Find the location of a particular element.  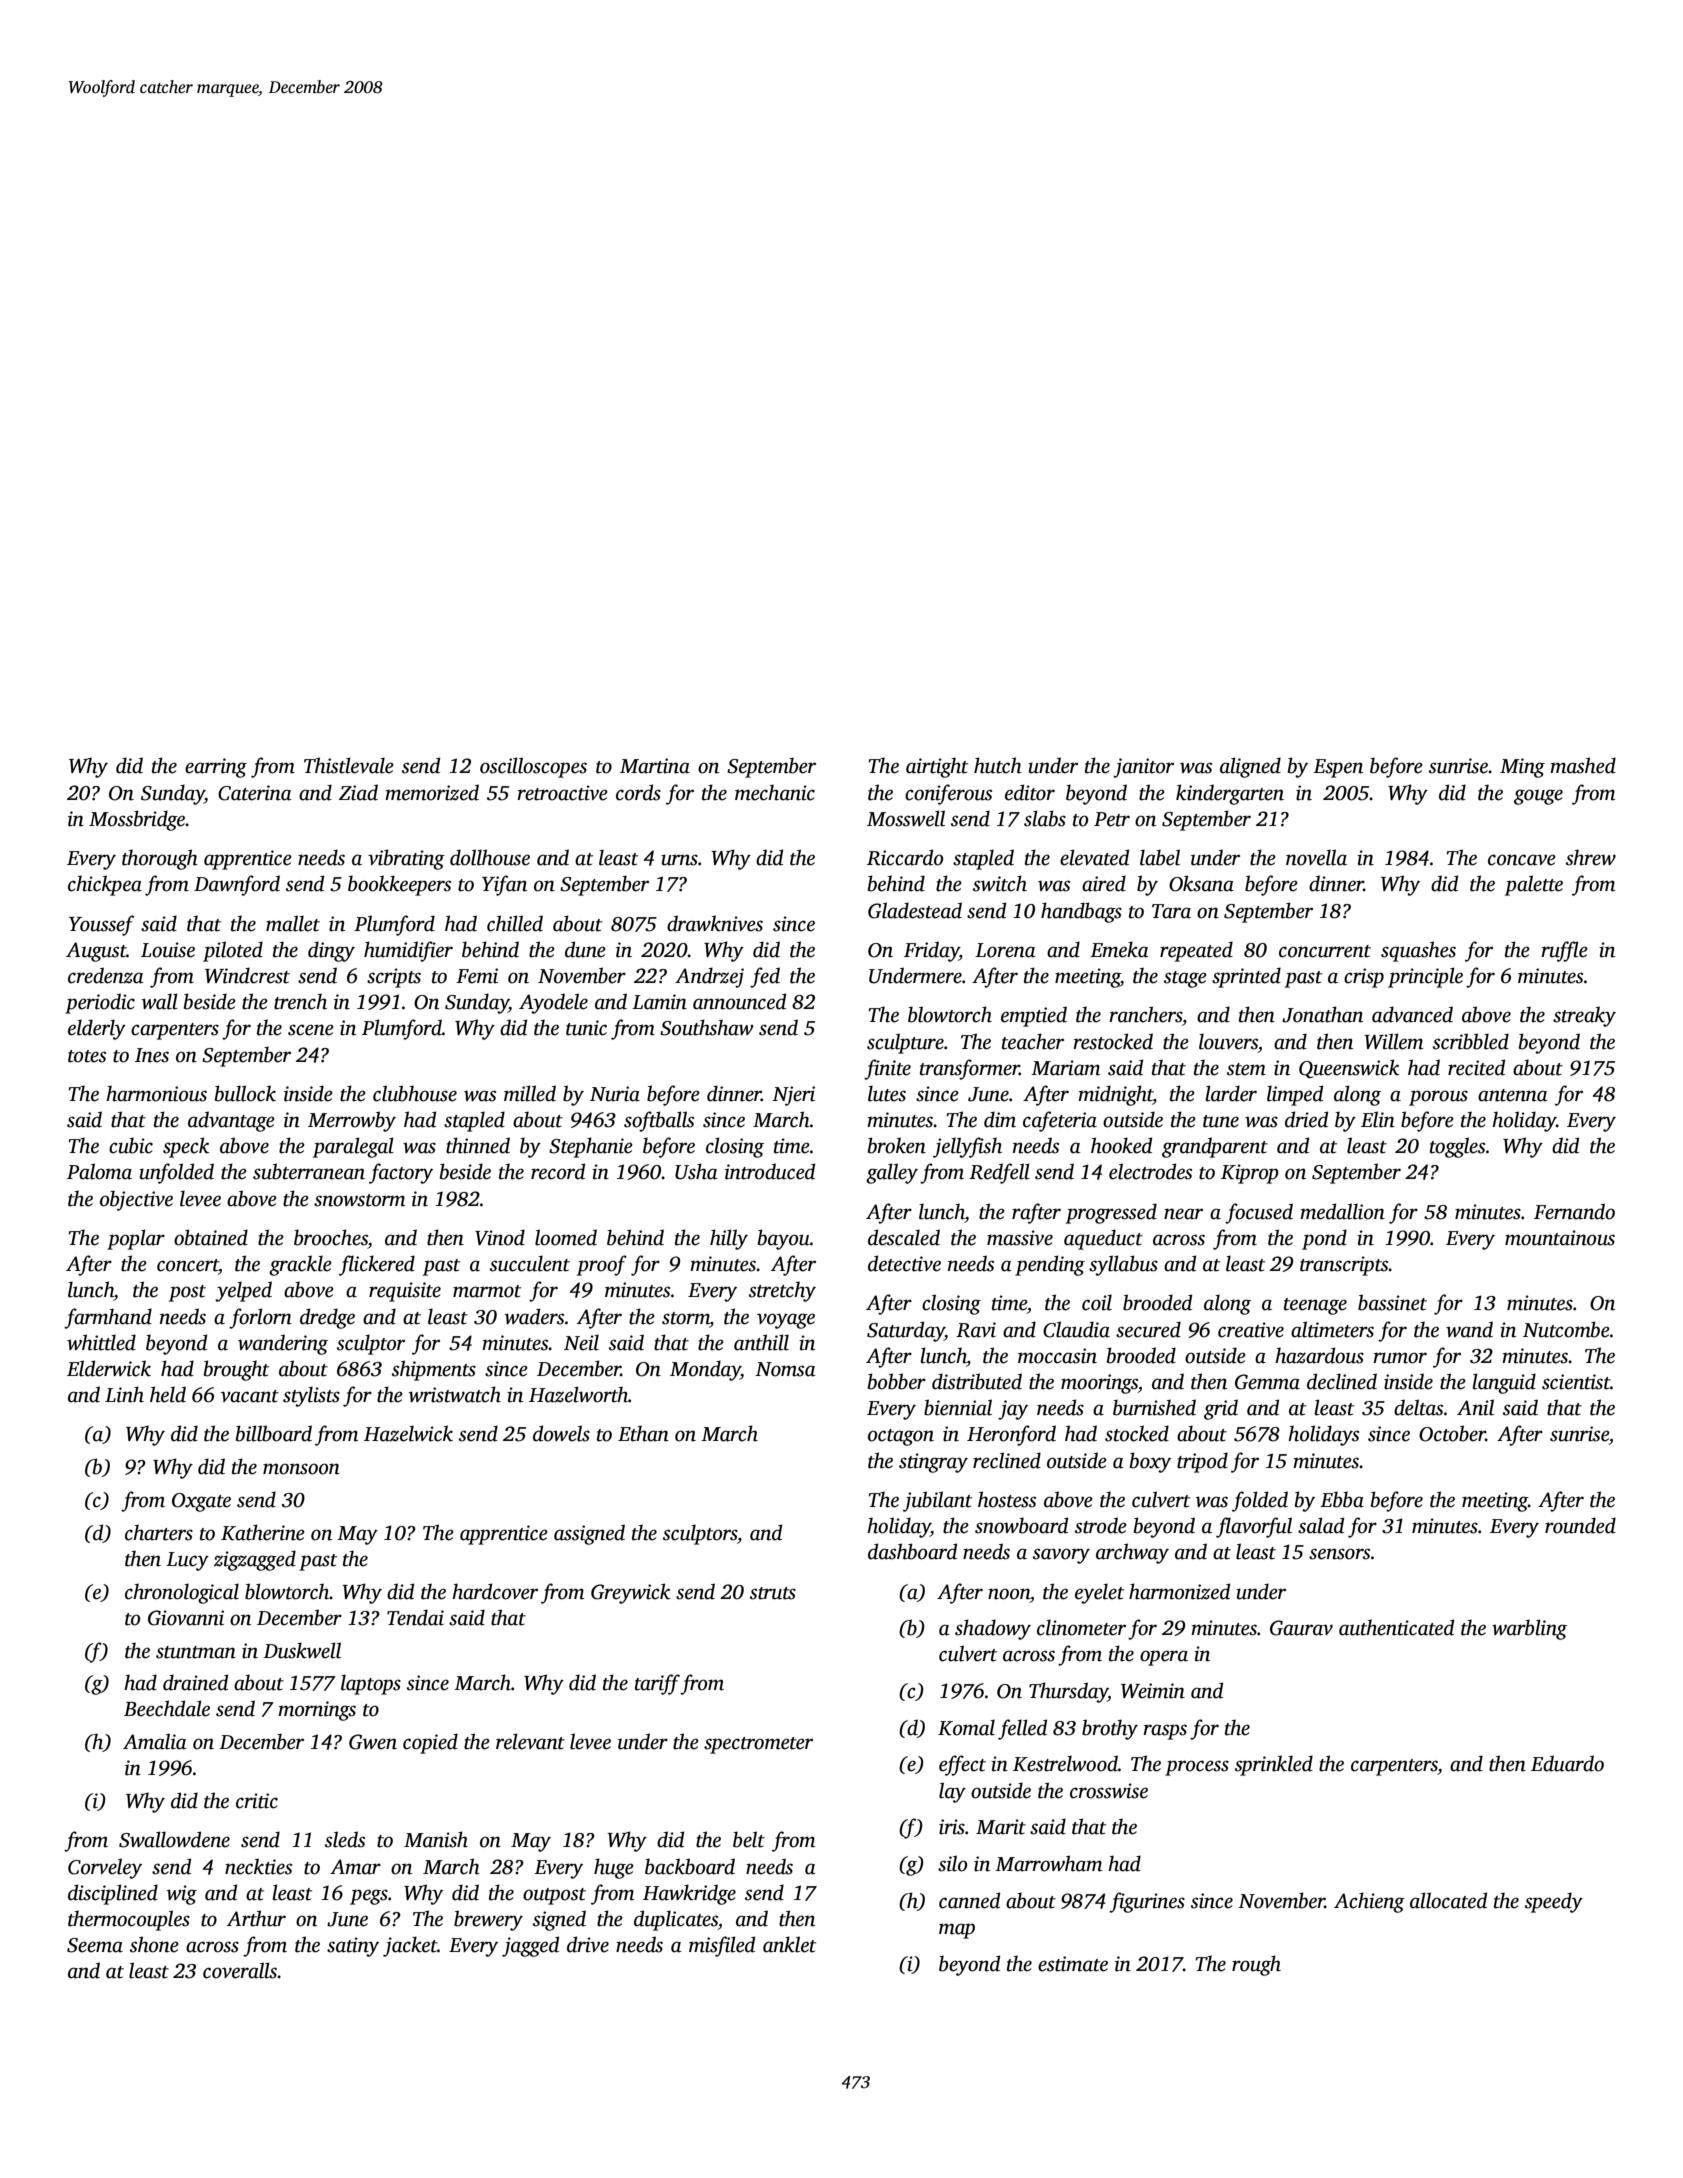

stylists is located at coordinates (311, 1396).
